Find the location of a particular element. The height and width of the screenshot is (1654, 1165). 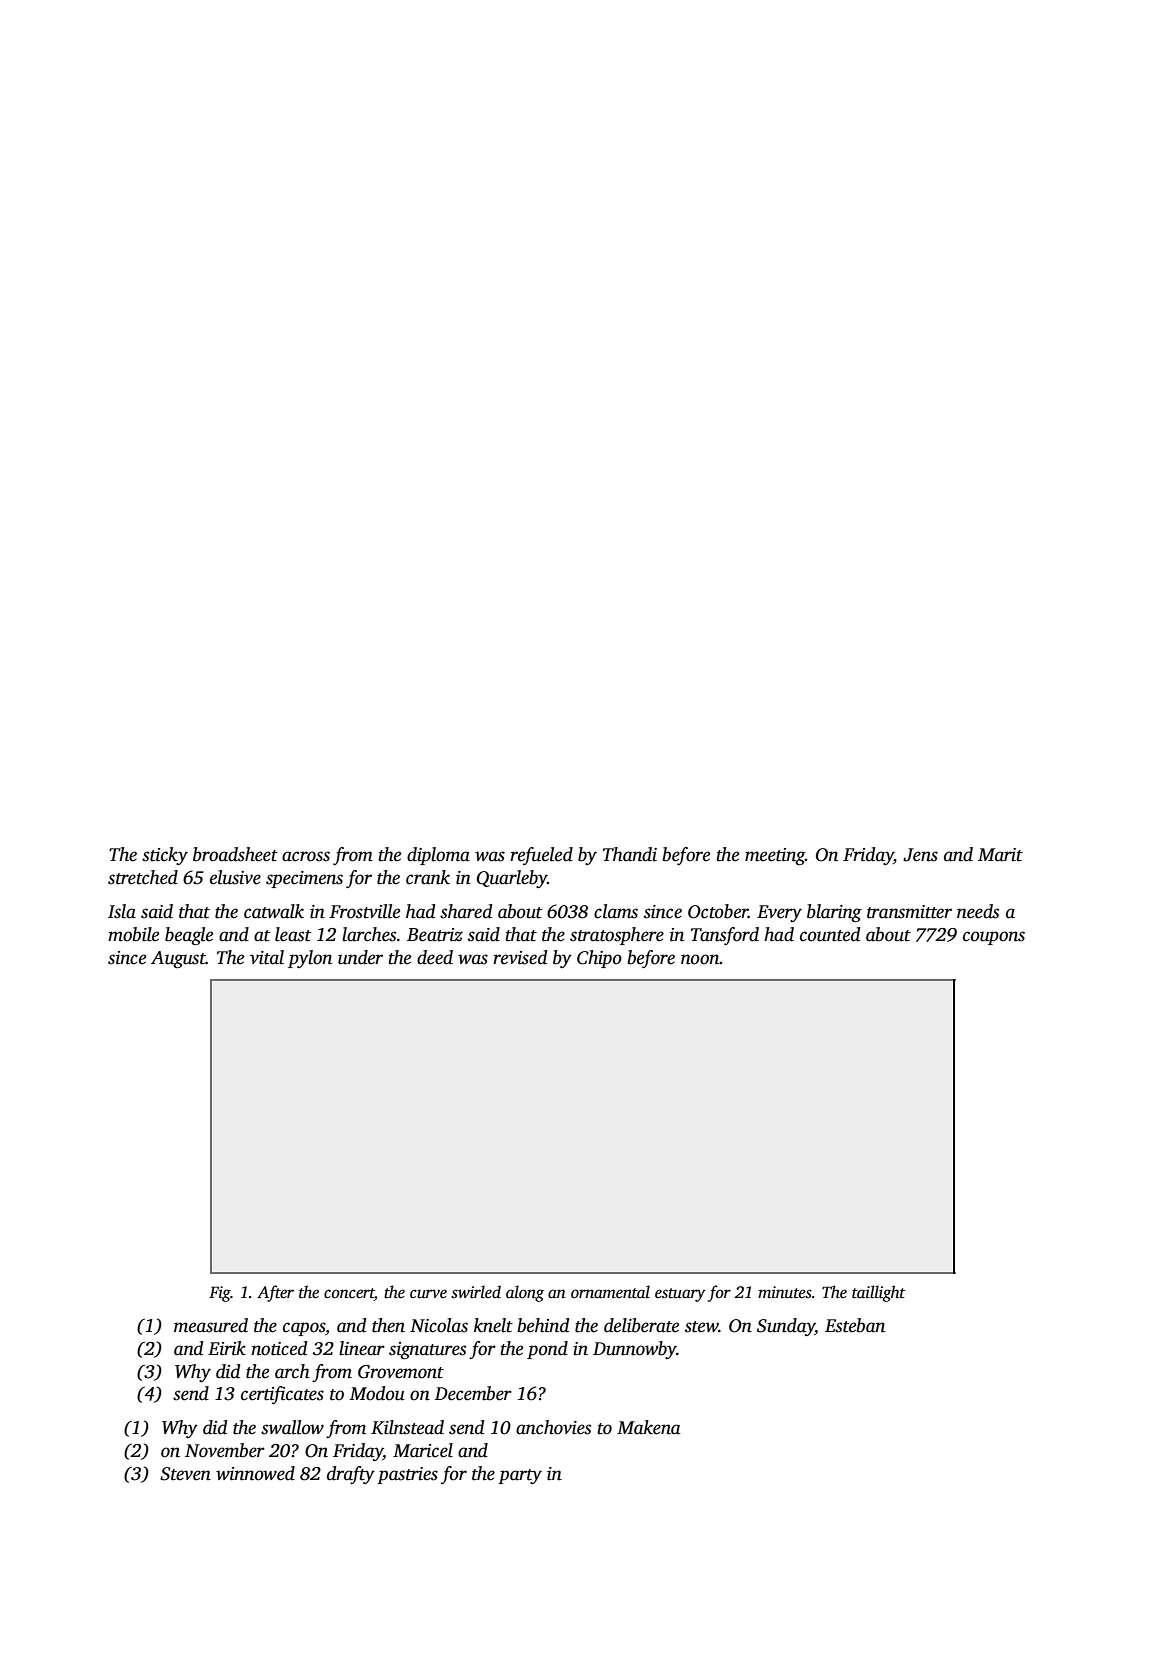

December is located at coordinates (473, 1393).
